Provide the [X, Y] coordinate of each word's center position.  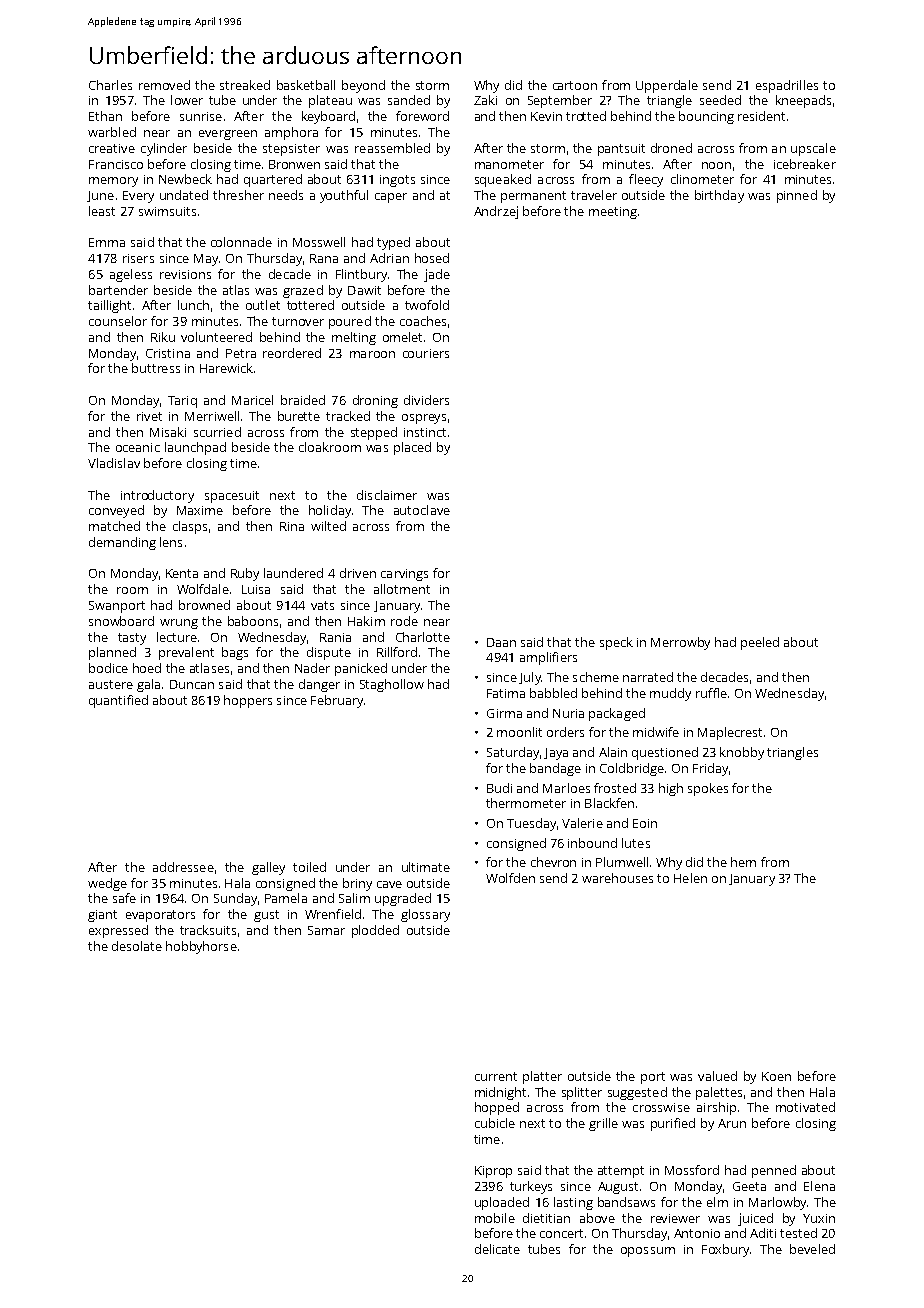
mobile [495, 1218]
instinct [425, 432]
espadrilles [787, 86]
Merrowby [680, 643]
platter [542, 1077]
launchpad [195, 448]
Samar [326, 930]
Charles [110, 85]
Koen [776, 1076]
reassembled [392, 148]
